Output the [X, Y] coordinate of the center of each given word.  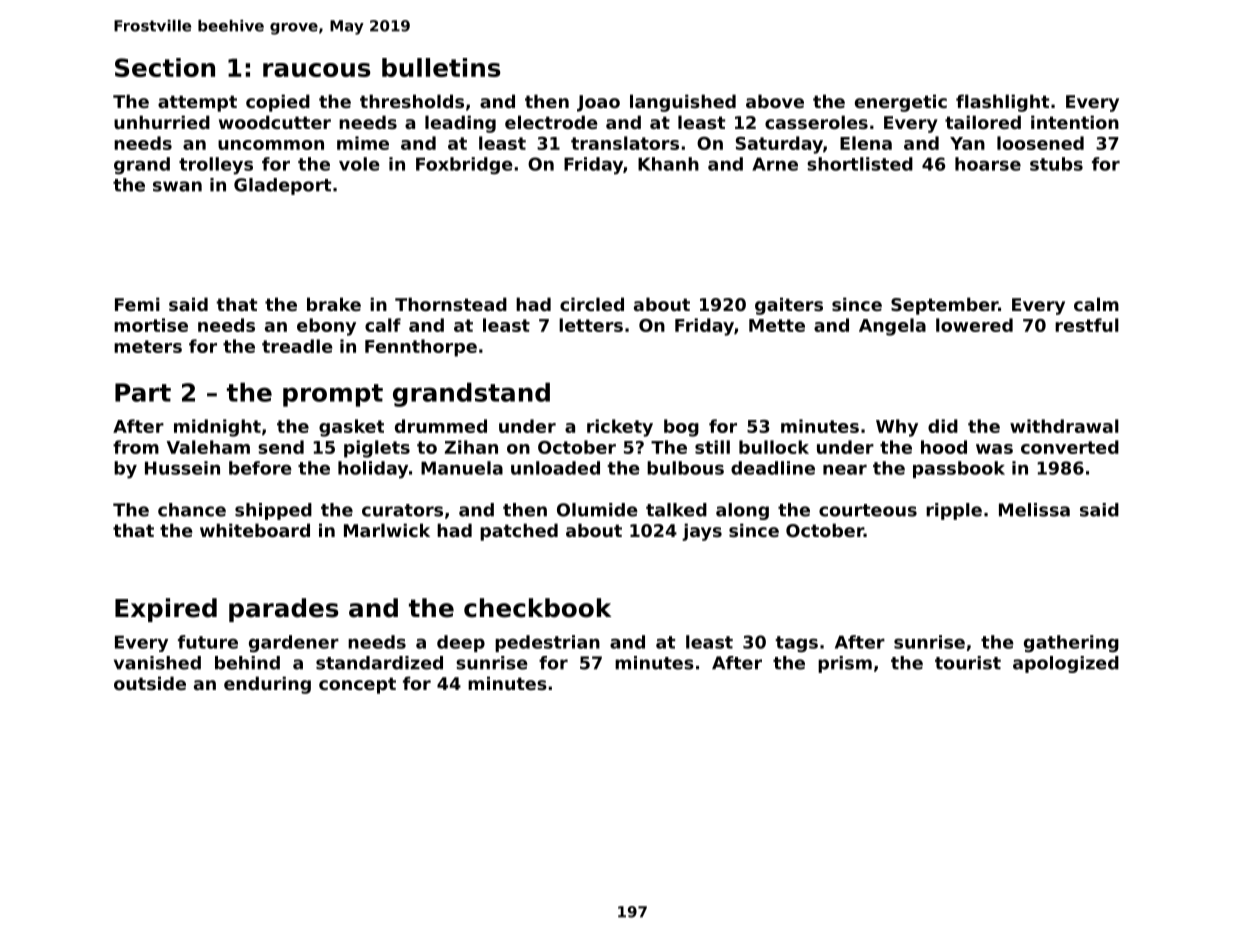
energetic [901, 103]
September [944, 306]
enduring [267, 685]
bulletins [441, 67]
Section [165, 67]
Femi [137, 304]
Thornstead [451, 304]
